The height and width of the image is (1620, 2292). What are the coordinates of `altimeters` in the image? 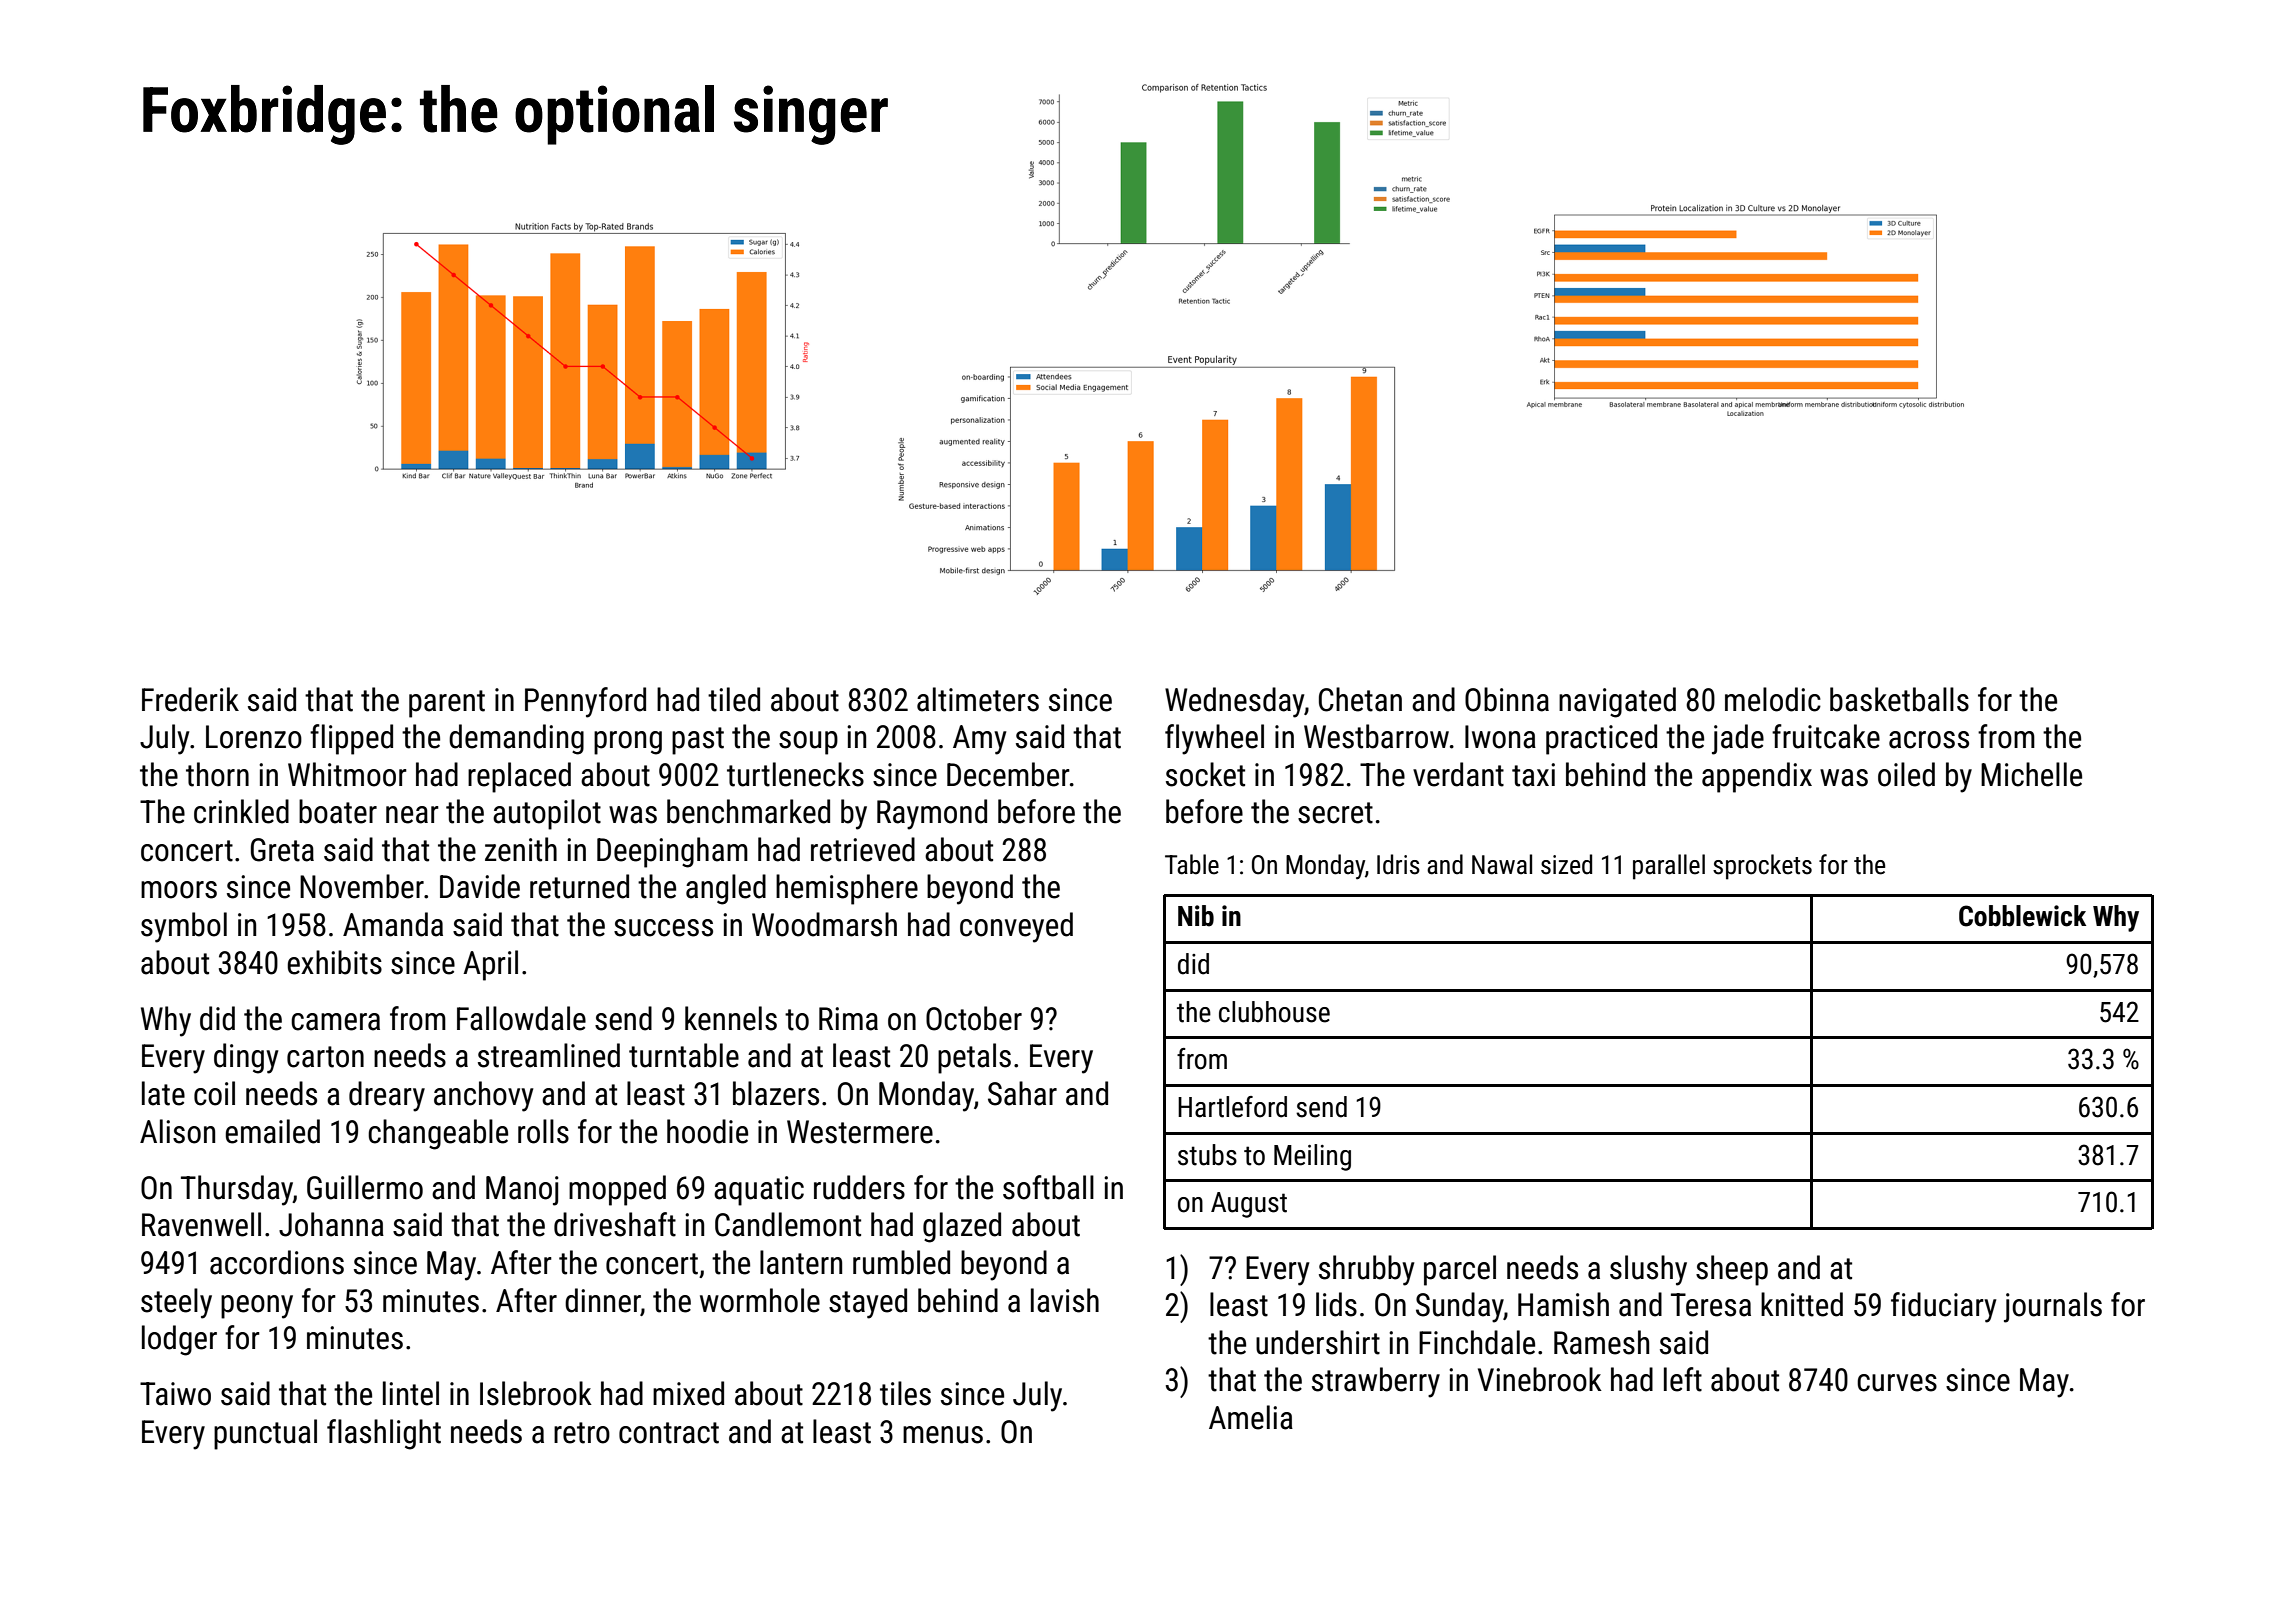 It's located at (978, 699).
